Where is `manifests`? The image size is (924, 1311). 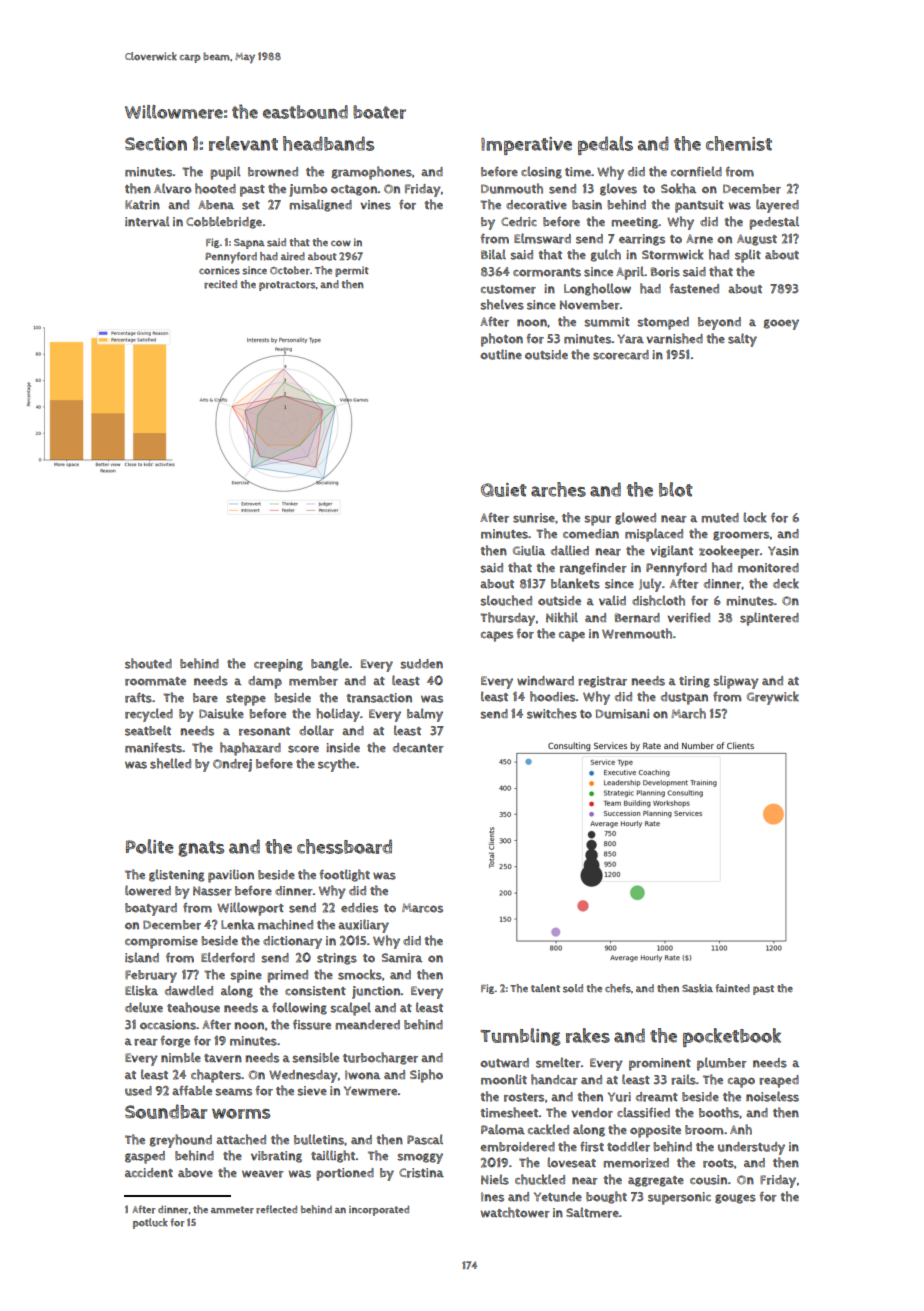 manifests is located at coordinates (153, 748).
